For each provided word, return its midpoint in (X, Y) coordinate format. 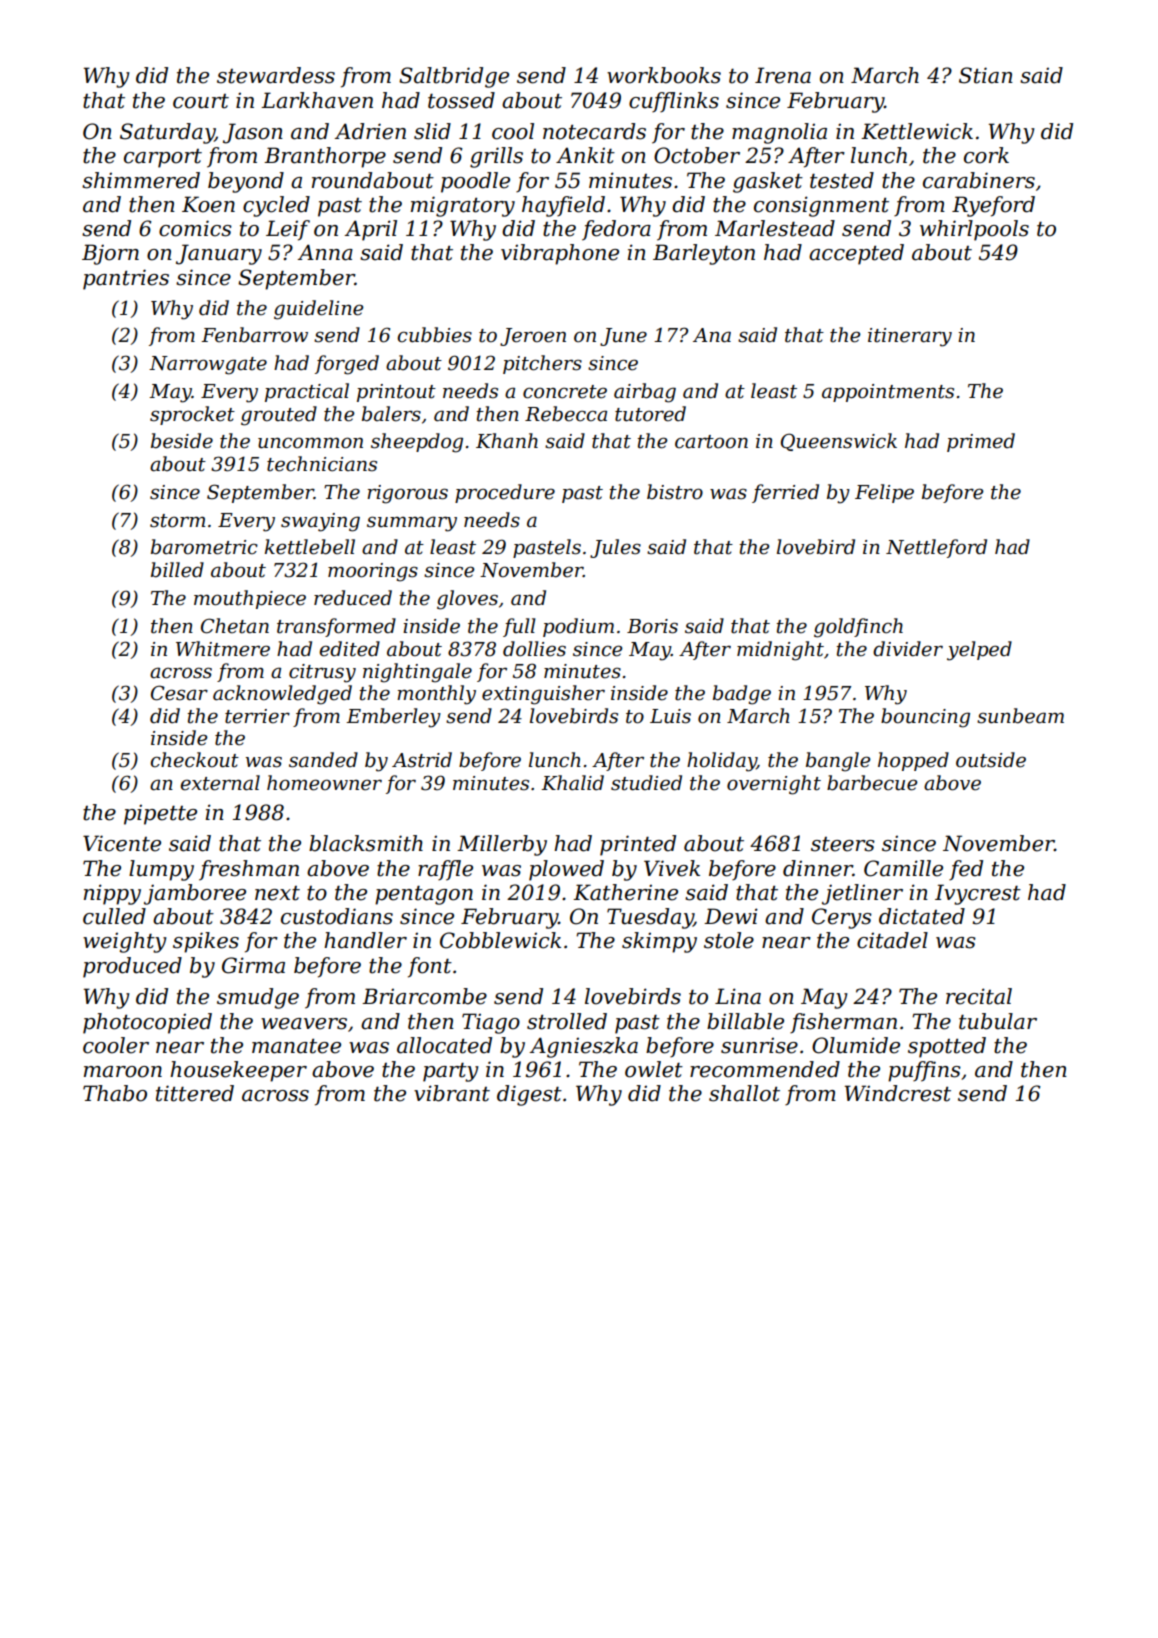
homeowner (324, 783)
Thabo (115, 1093)
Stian (986, 75)
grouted (279, 416)
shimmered (141, 180)
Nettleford (936, 548)
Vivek (672, 868)
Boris (652, 626)
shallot (744, 1093)
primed (981, 442)
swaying (320, 522)
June (623, 337)
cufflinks (674, 102)
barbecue (872, 783)
